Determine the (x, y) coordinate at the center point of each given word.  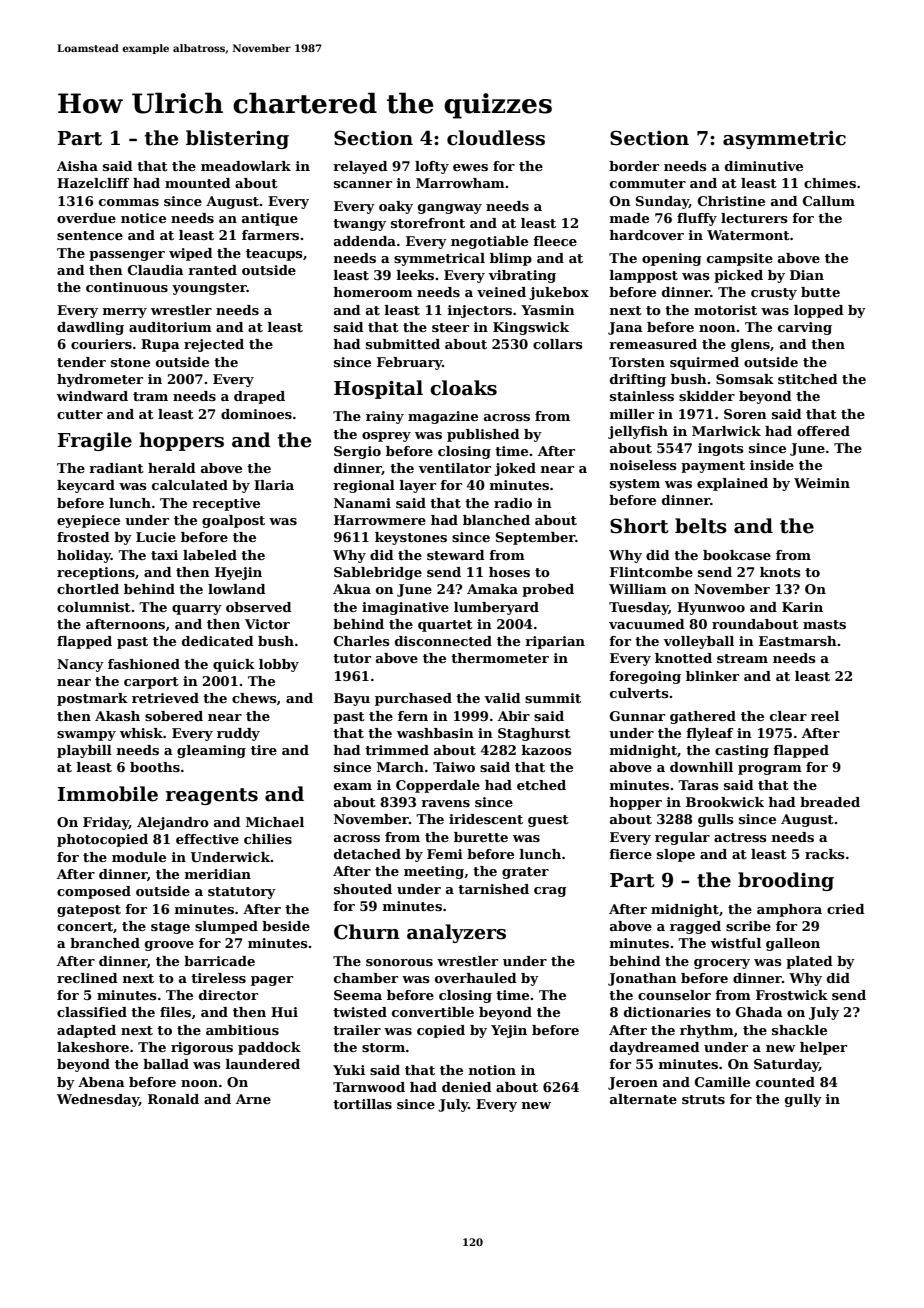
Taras (698, 785)
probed (548, 590)
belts (701, 526)
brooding (786, 881)
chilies (268, 839)
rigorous (202, 1048)
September (535, 538)
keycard (86, 486)
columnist (94, 607)
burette (481, 837)
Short (639, 526)
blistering (237, 139)
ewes (470, 167)
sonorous (399, 962)
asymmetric (784, 140)
